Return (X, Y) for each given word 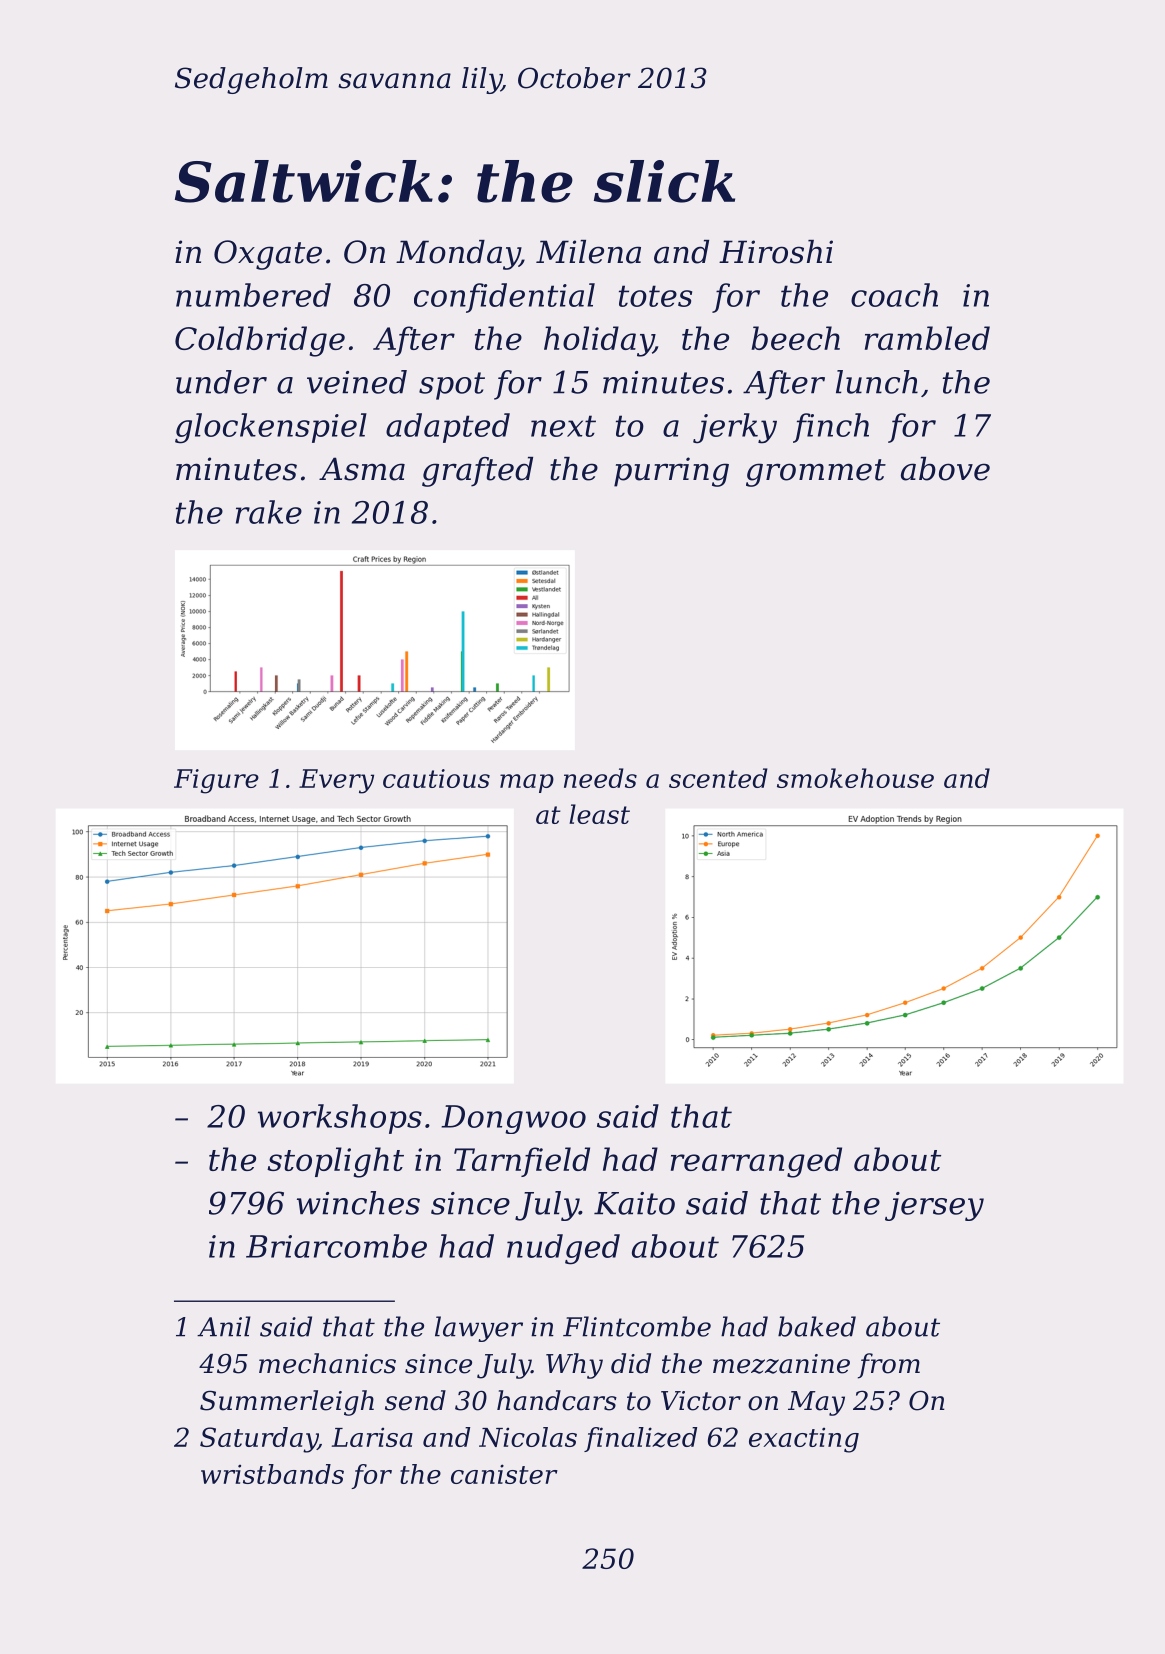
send (415, 1400)
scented (718, 778)
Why (574, 1366)
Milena (588, 252)
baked (817, 1326)
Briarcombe (336, 1246)
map (527, 783)
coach (894, 295)
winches (358, 1203)
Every (336, 781)
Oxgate (268, 255)
